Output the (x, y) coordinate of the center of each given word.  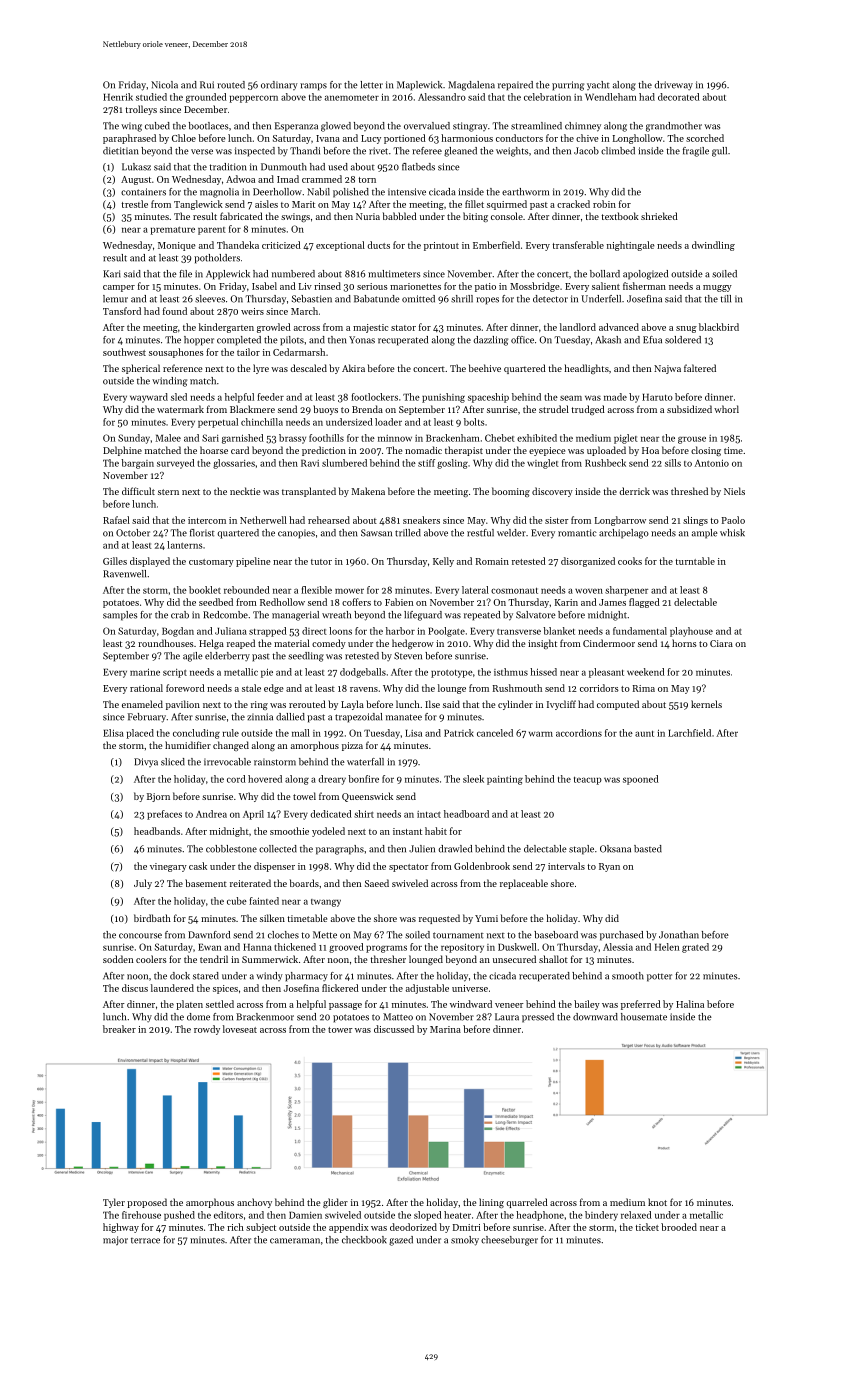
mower (349, 591)
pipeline (253, 562)
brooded (679, 1227)
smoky (465, 1241)
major (115, 1240)
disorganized (588, 562)
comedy (329, 644)
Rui (207, 85)
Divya (146, 762)
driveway (674, 85)
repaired (515, 86)
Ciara (721, 643)
